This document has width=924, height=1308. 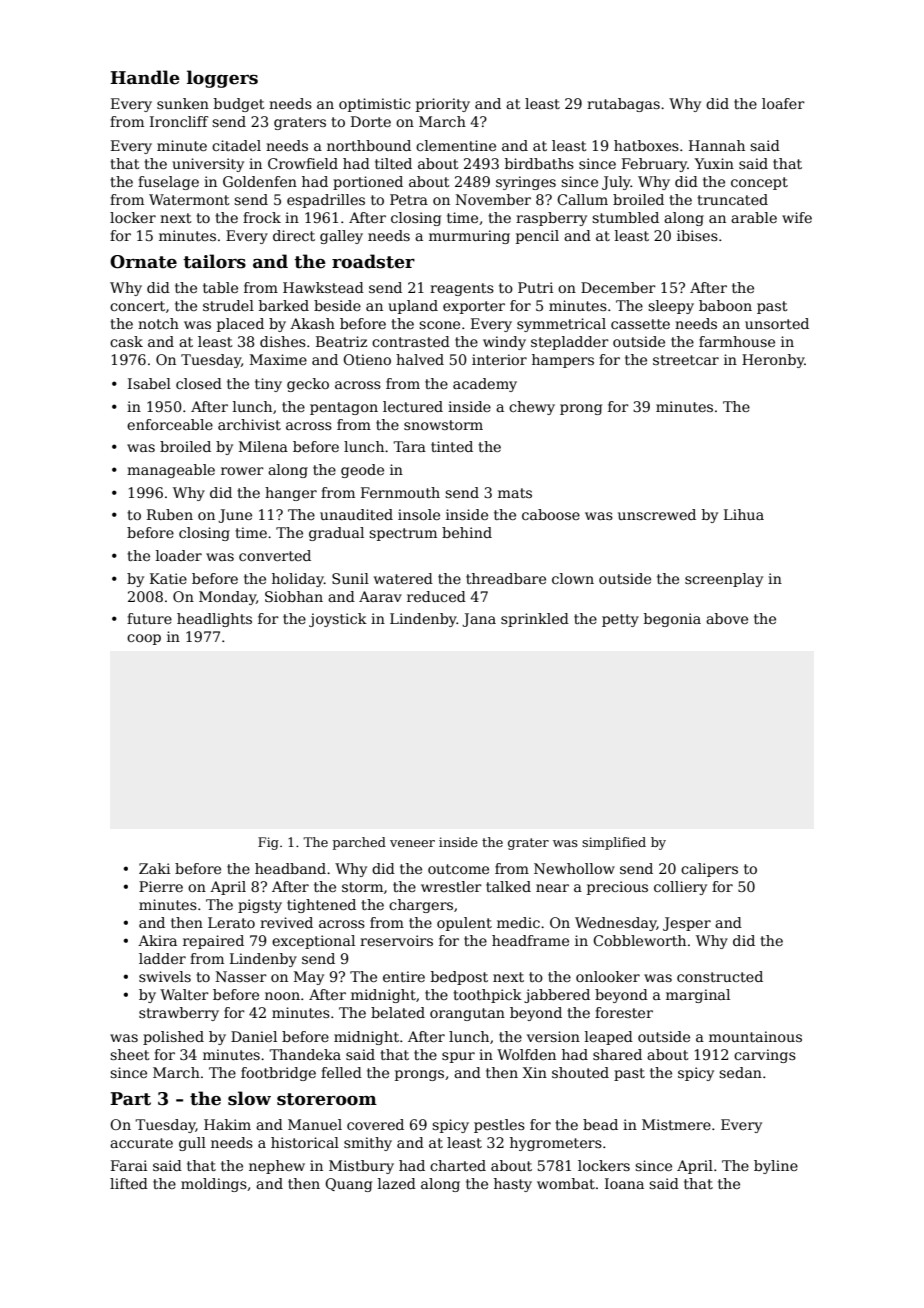 What do you see at coordinates (348, 1185) in the document?
I see `Quang` at bounding box center [348, 1185].
